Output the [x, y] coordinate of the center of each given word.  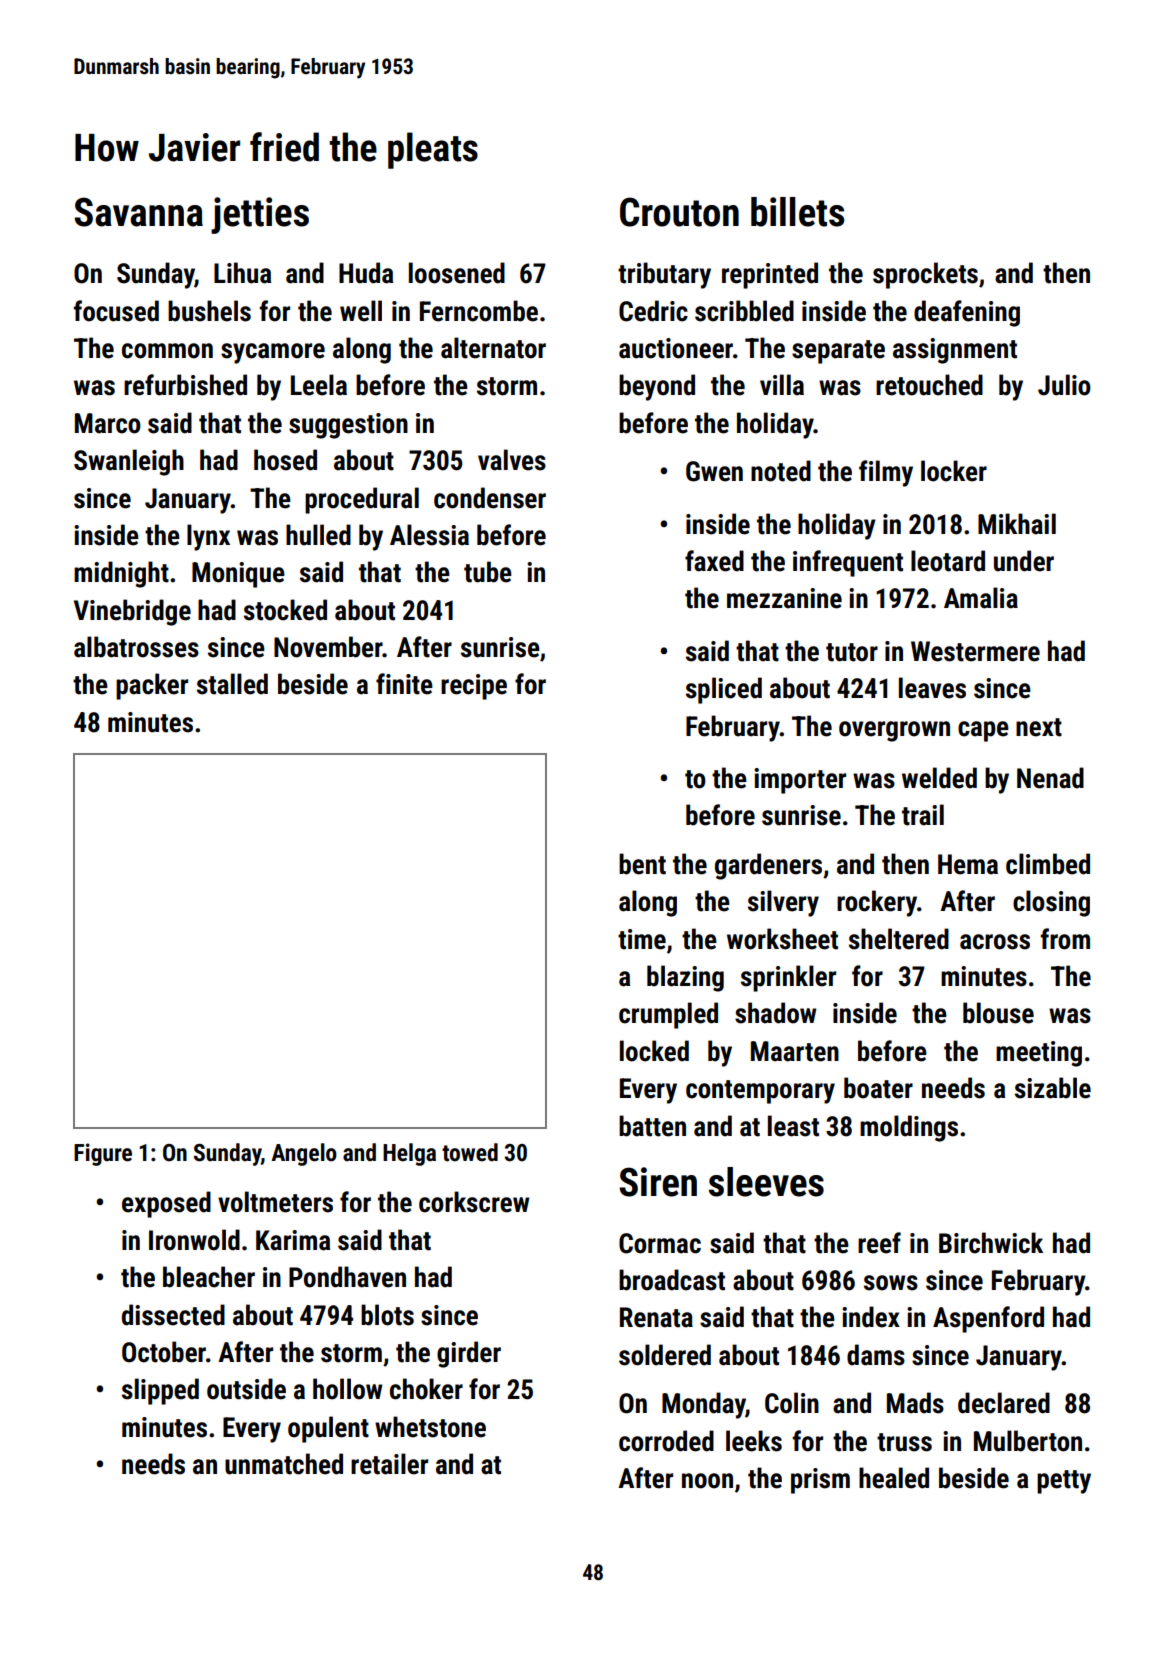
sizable [1053, 1088]
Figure [103, 1154]
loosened [457, 273]
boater [878, 1088]
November [328, 647]
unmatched [284, 1464]
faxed [714, 561]
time [642, 939]
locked [654, 1051]
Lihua [242, 273]
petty [1064, 1482]
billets [797, 212]
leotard [948, 561]
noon [707, 1481]
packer [152, 686]
